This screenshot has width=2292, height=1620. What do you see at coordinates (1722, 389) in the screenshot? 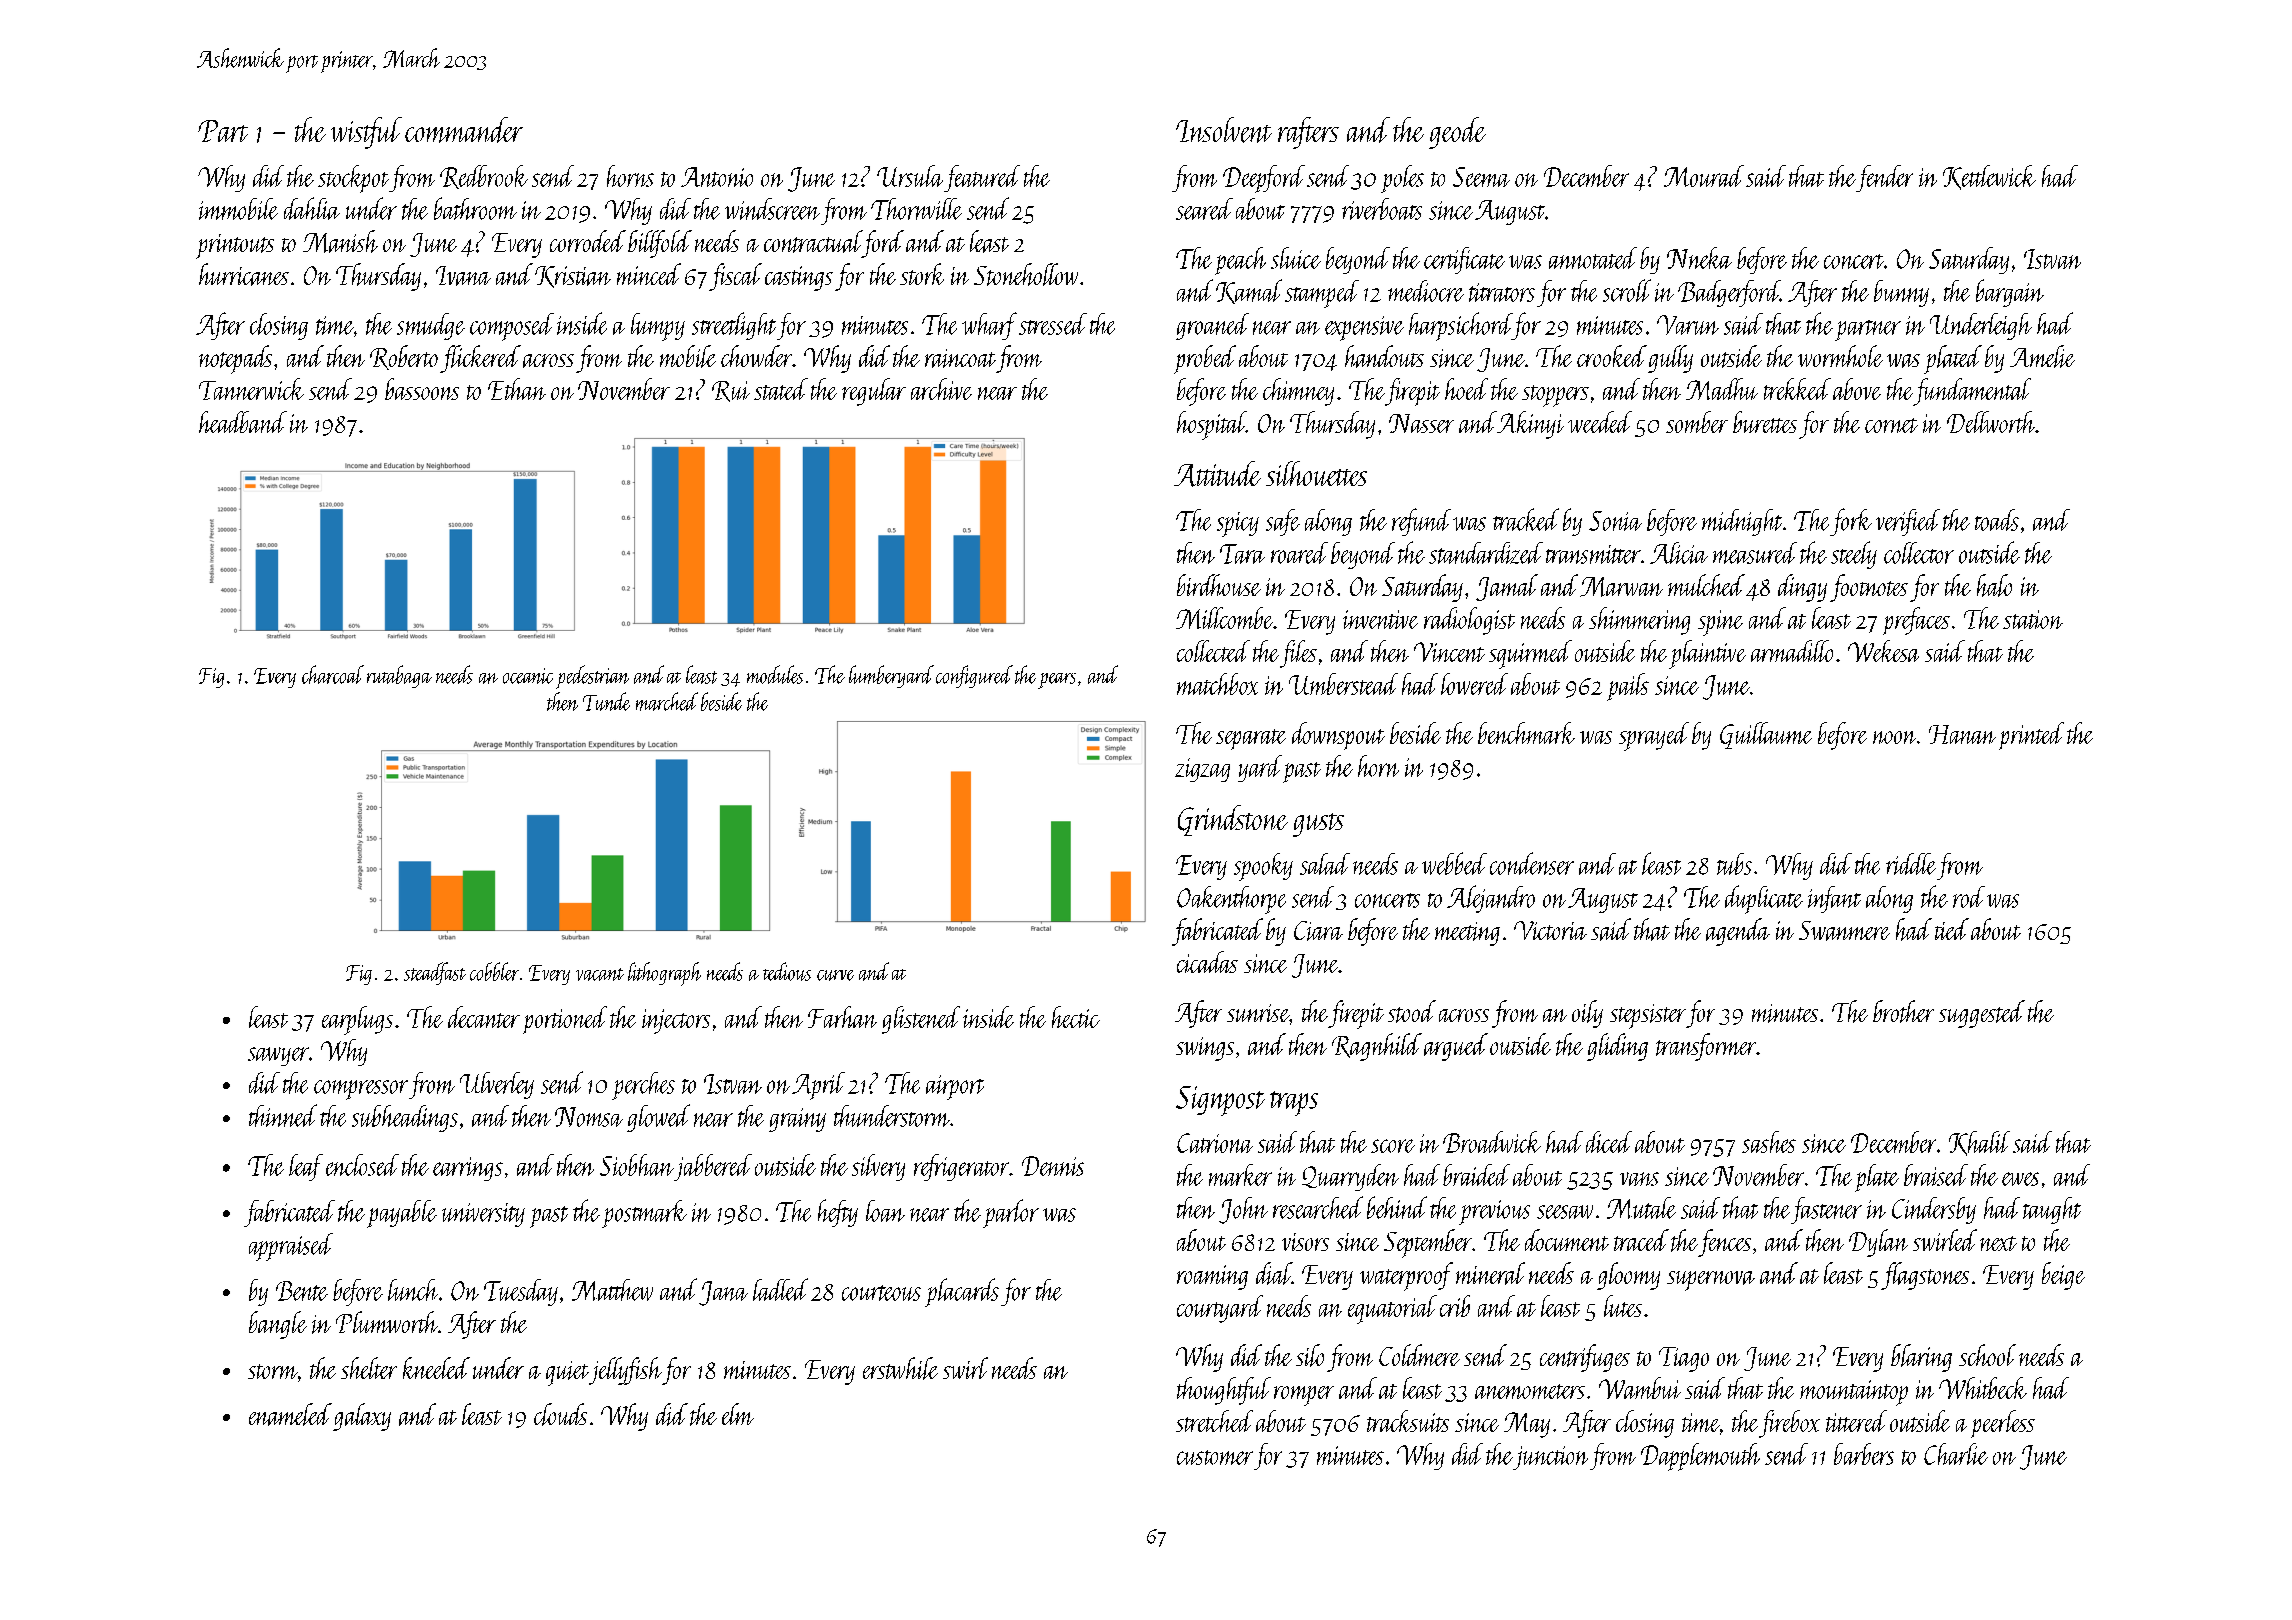
I see `Madhu` at bounding box center [1722, 389].
